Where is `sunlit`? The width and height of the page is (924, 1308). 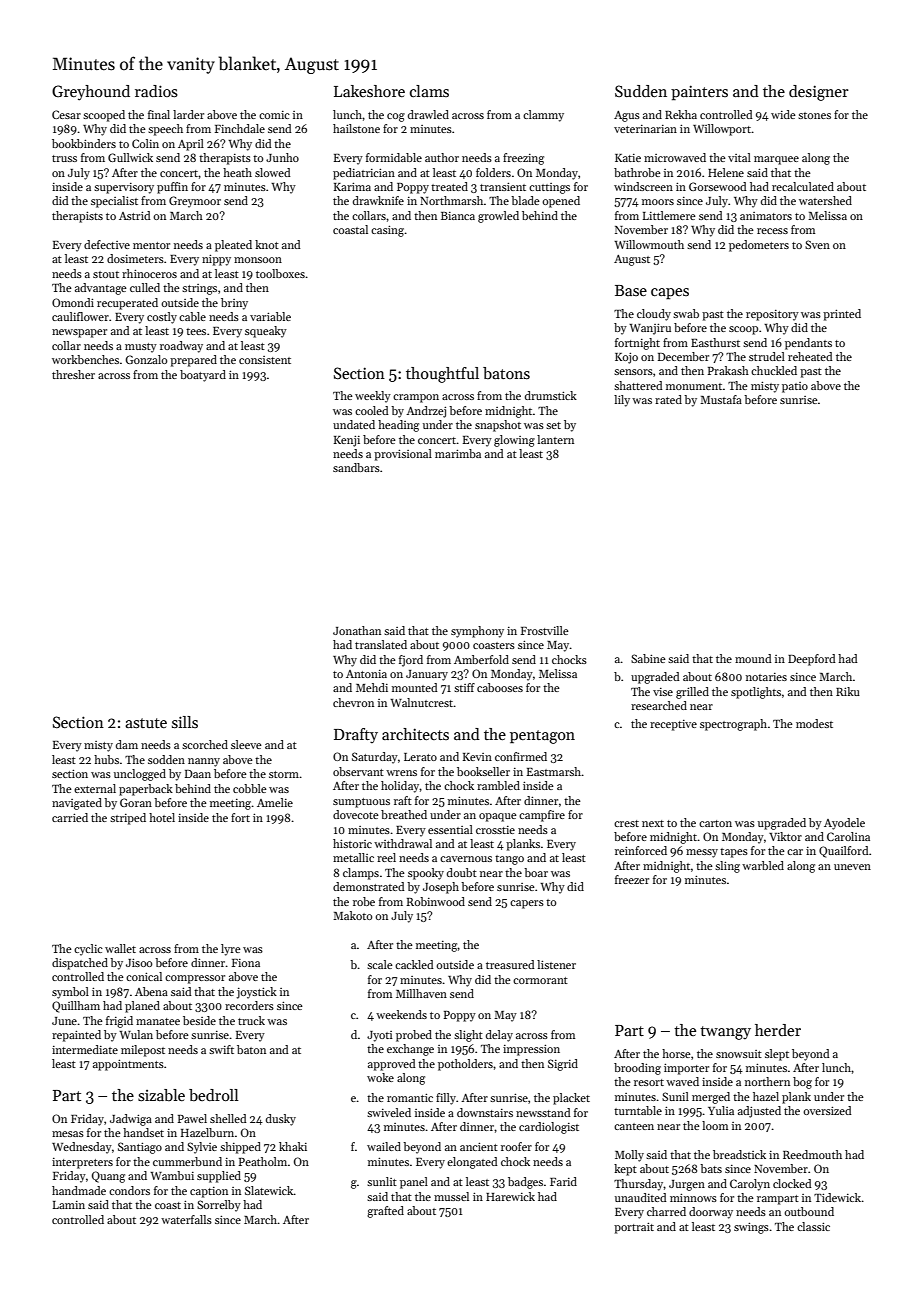
sunlit is located at coordinates (382, 1181).
